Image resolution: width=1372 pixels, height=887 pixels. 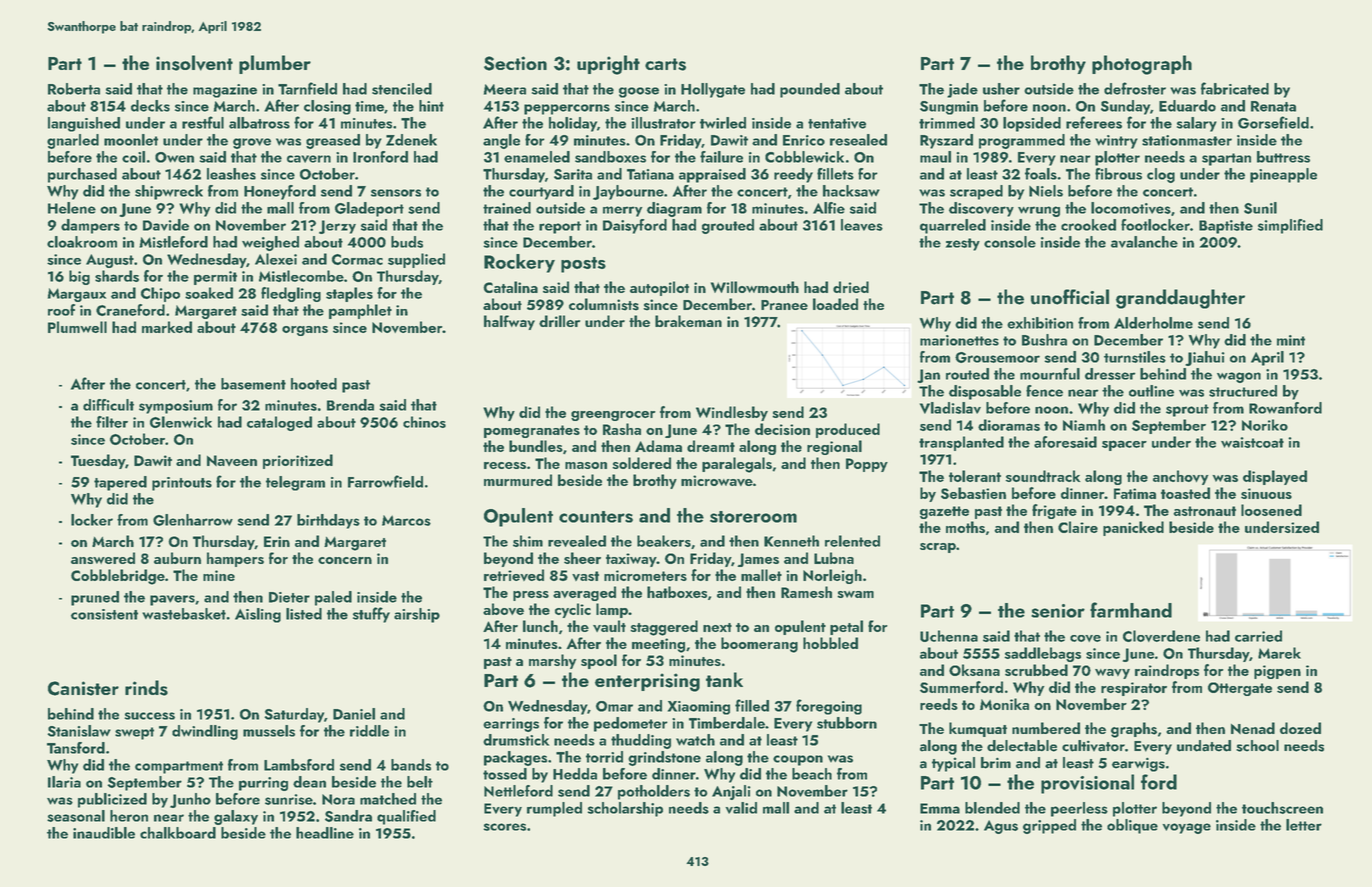 What do you see at coordinates (510, 287) in the screenshot?
I see `Catalina` at bounding box center [510, 287].
